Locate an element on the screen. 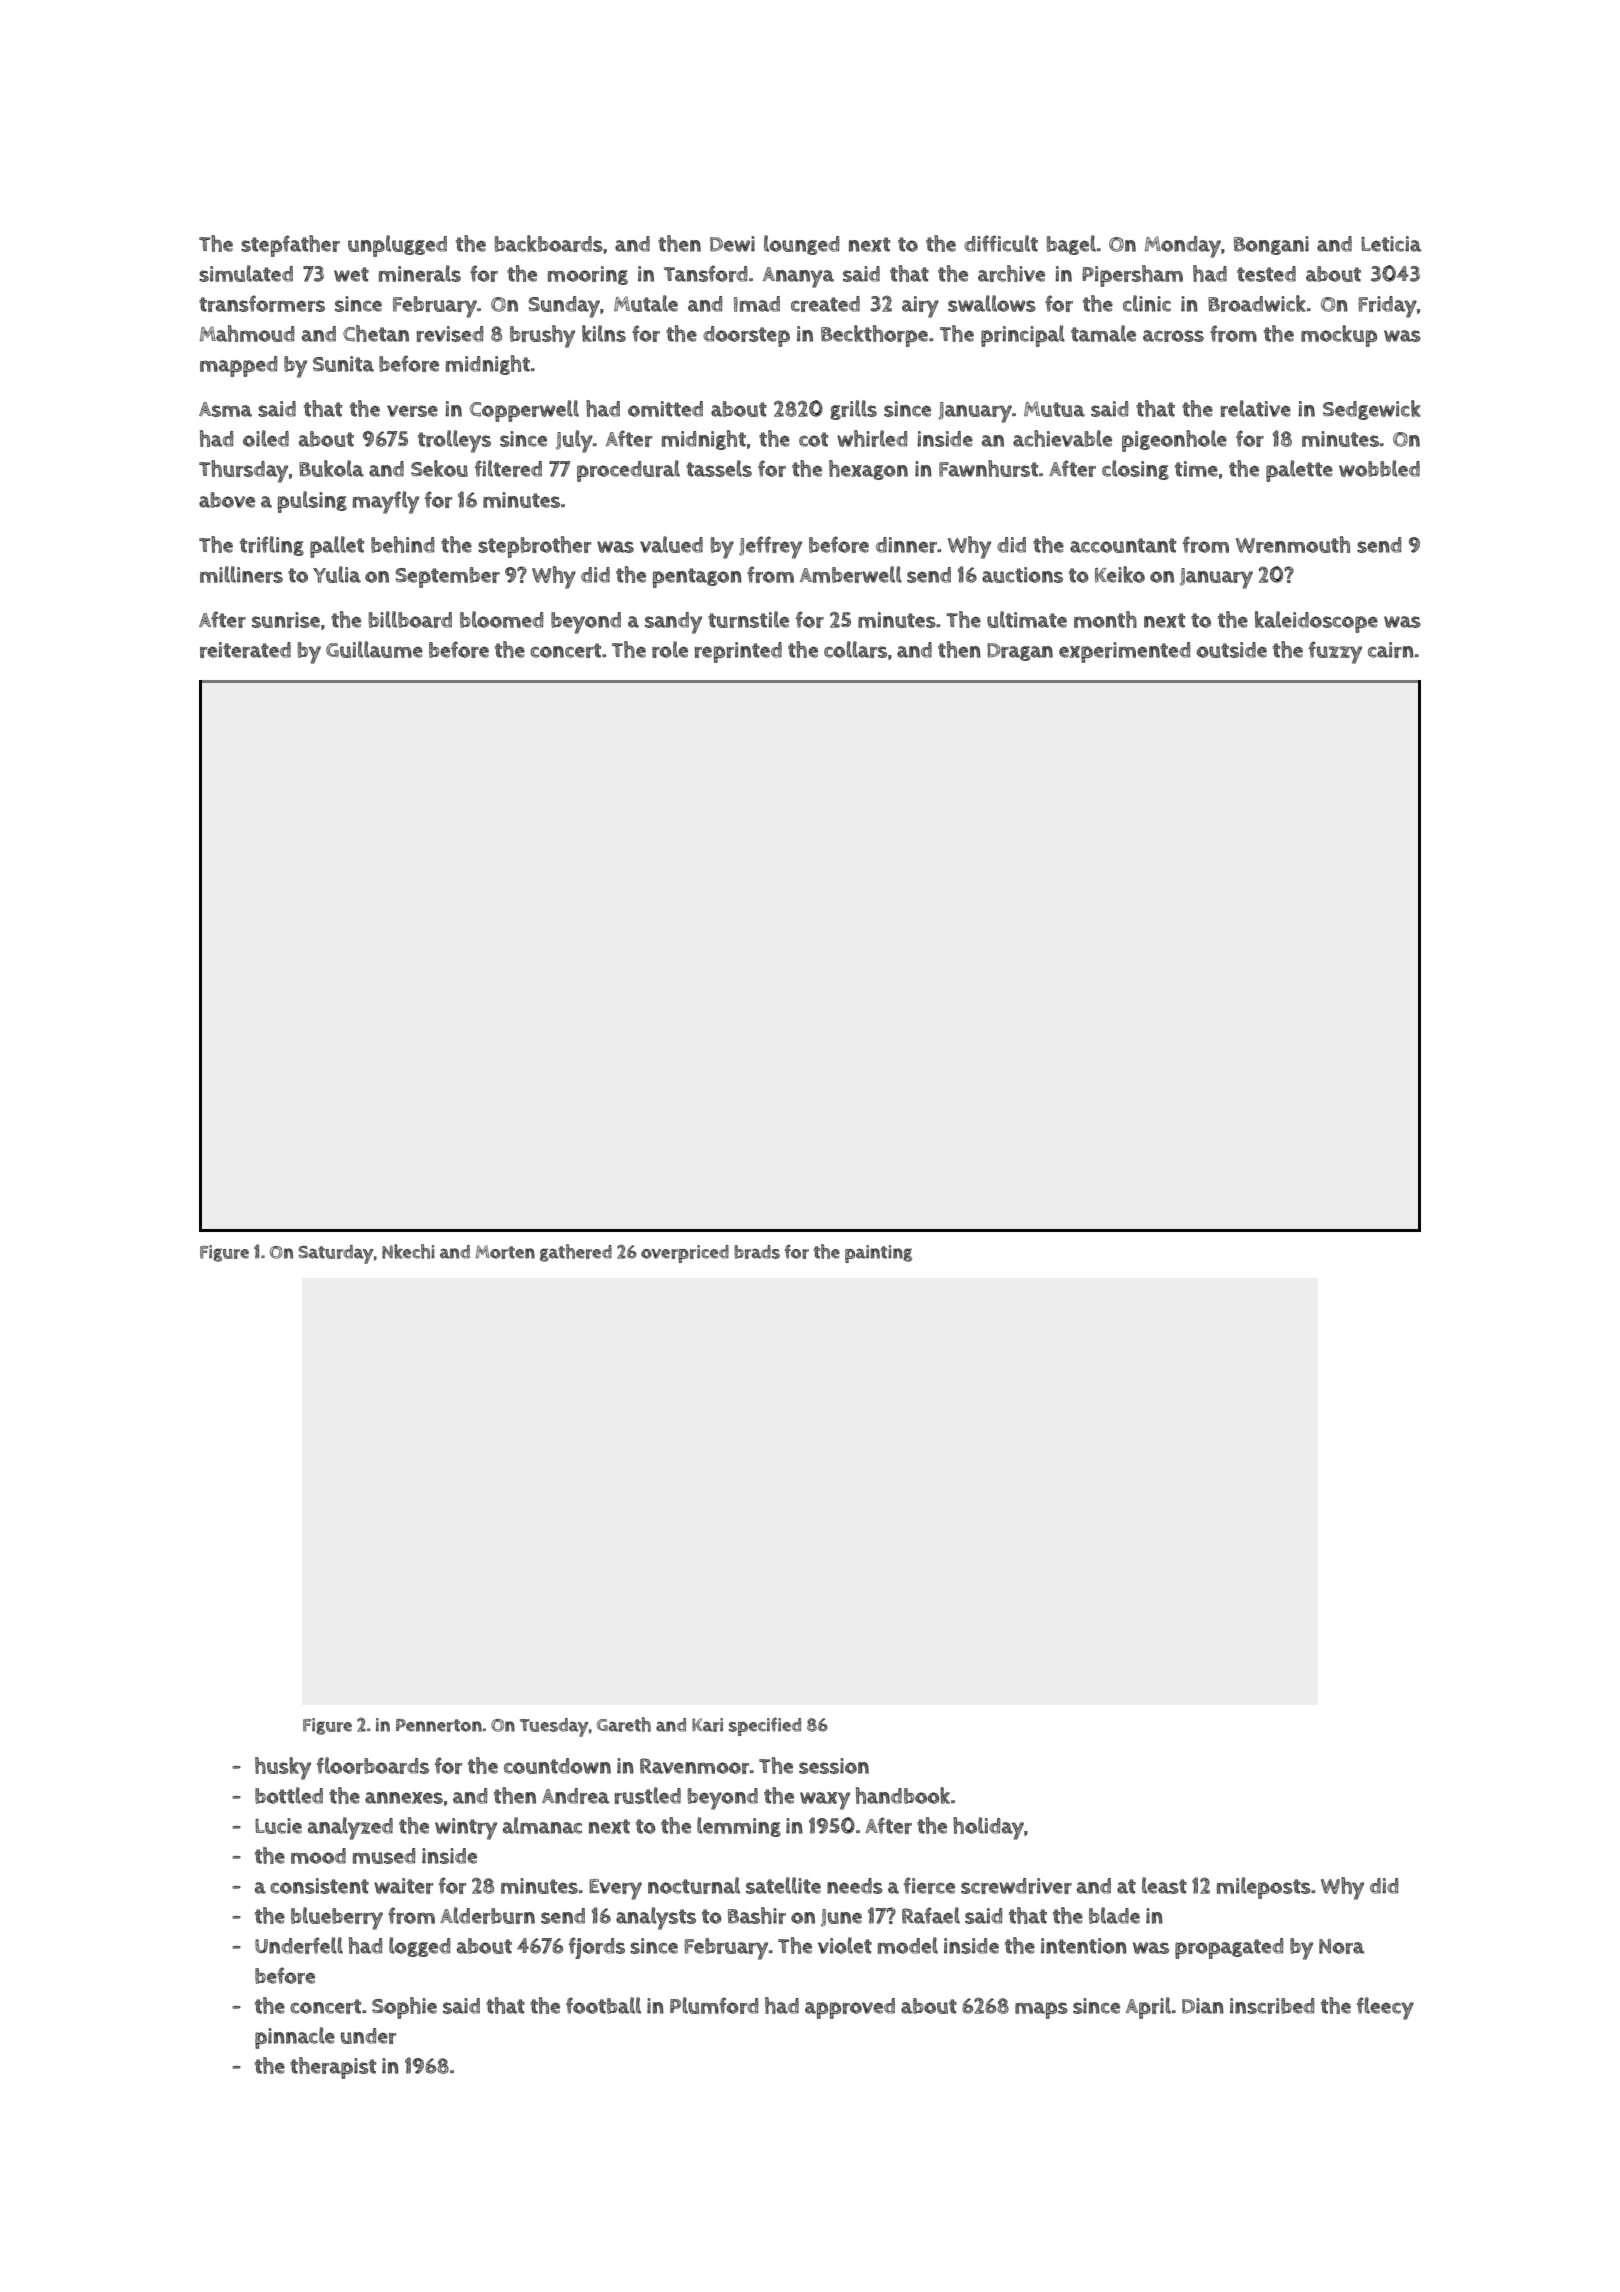 The image size is (1620, 2292). experimented is located at coordinates (1124, 652).
